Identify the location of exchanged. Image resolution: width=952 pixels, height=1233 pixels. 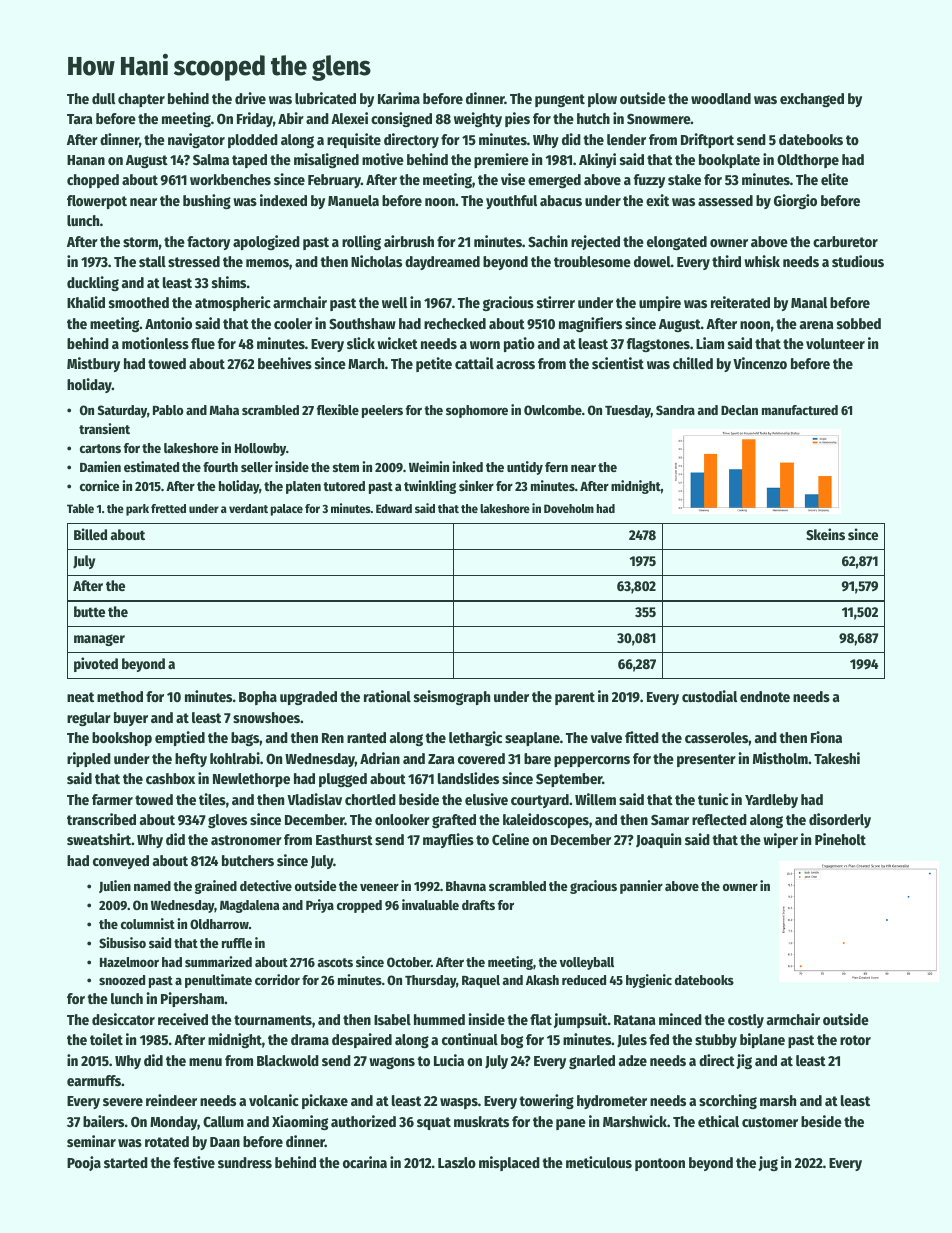
(812, 100).
